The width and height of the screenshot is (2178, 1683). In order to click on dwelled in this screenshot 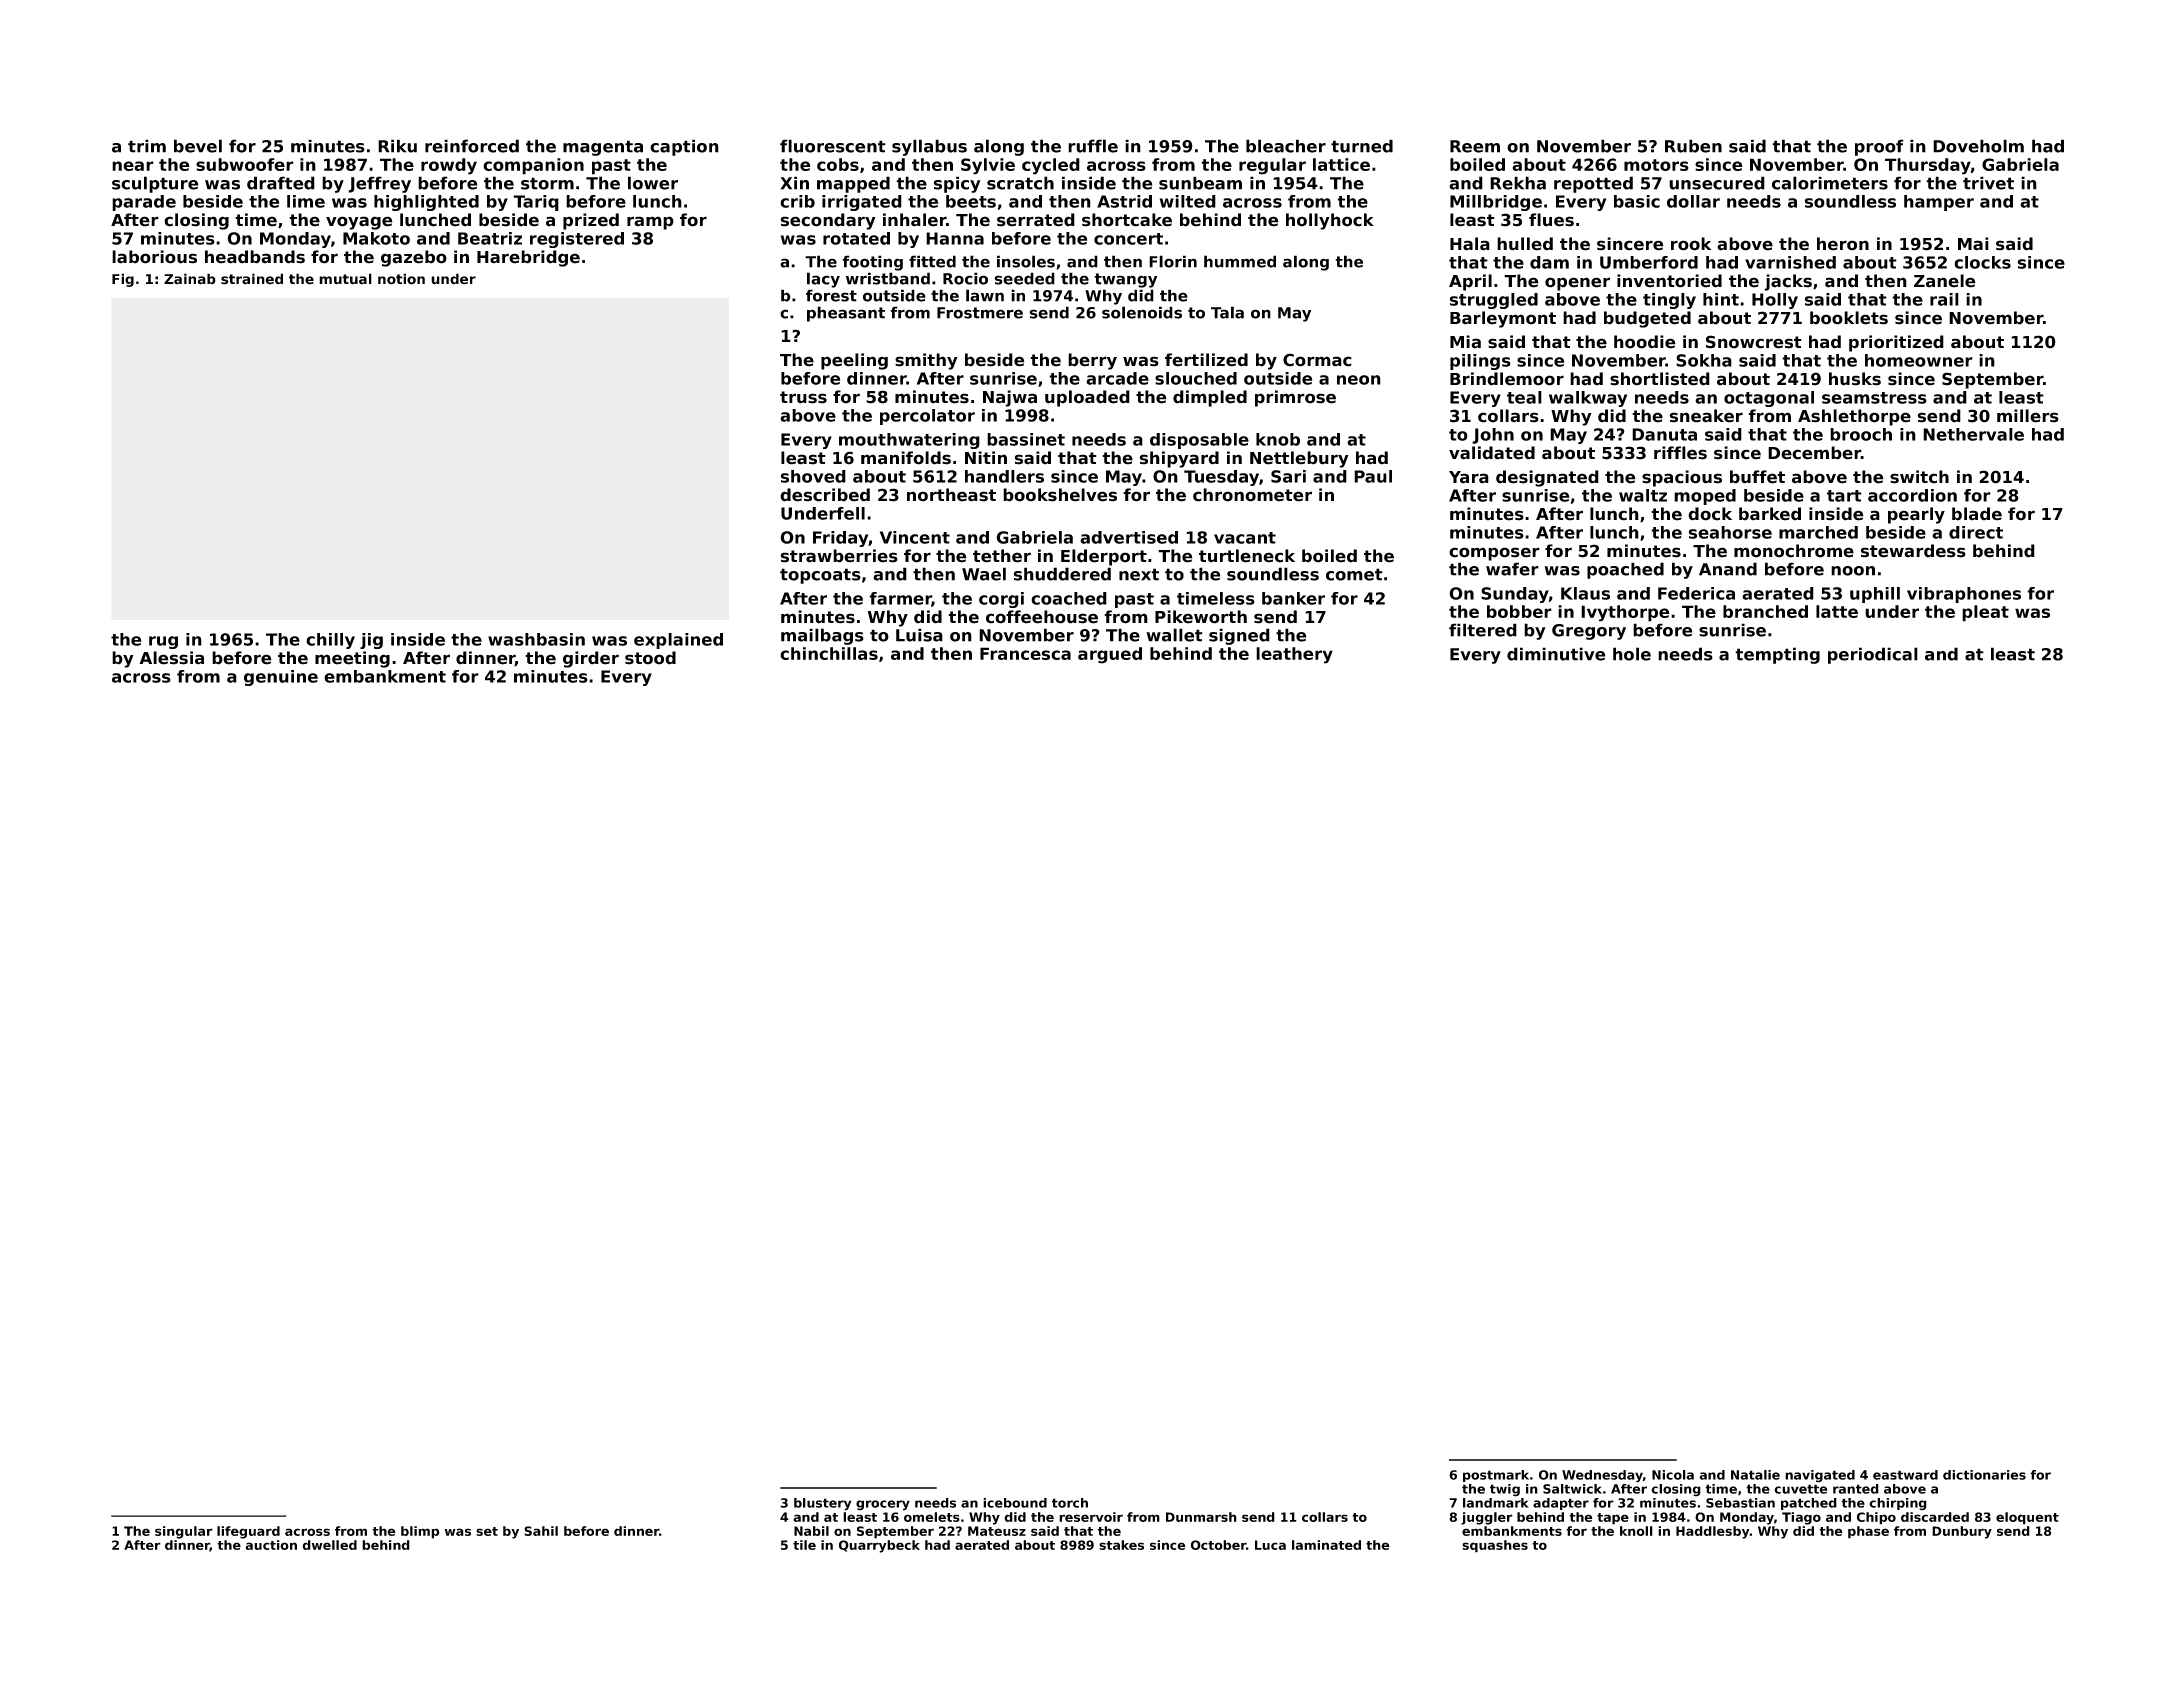, I will do `click(329, 1545)`.
